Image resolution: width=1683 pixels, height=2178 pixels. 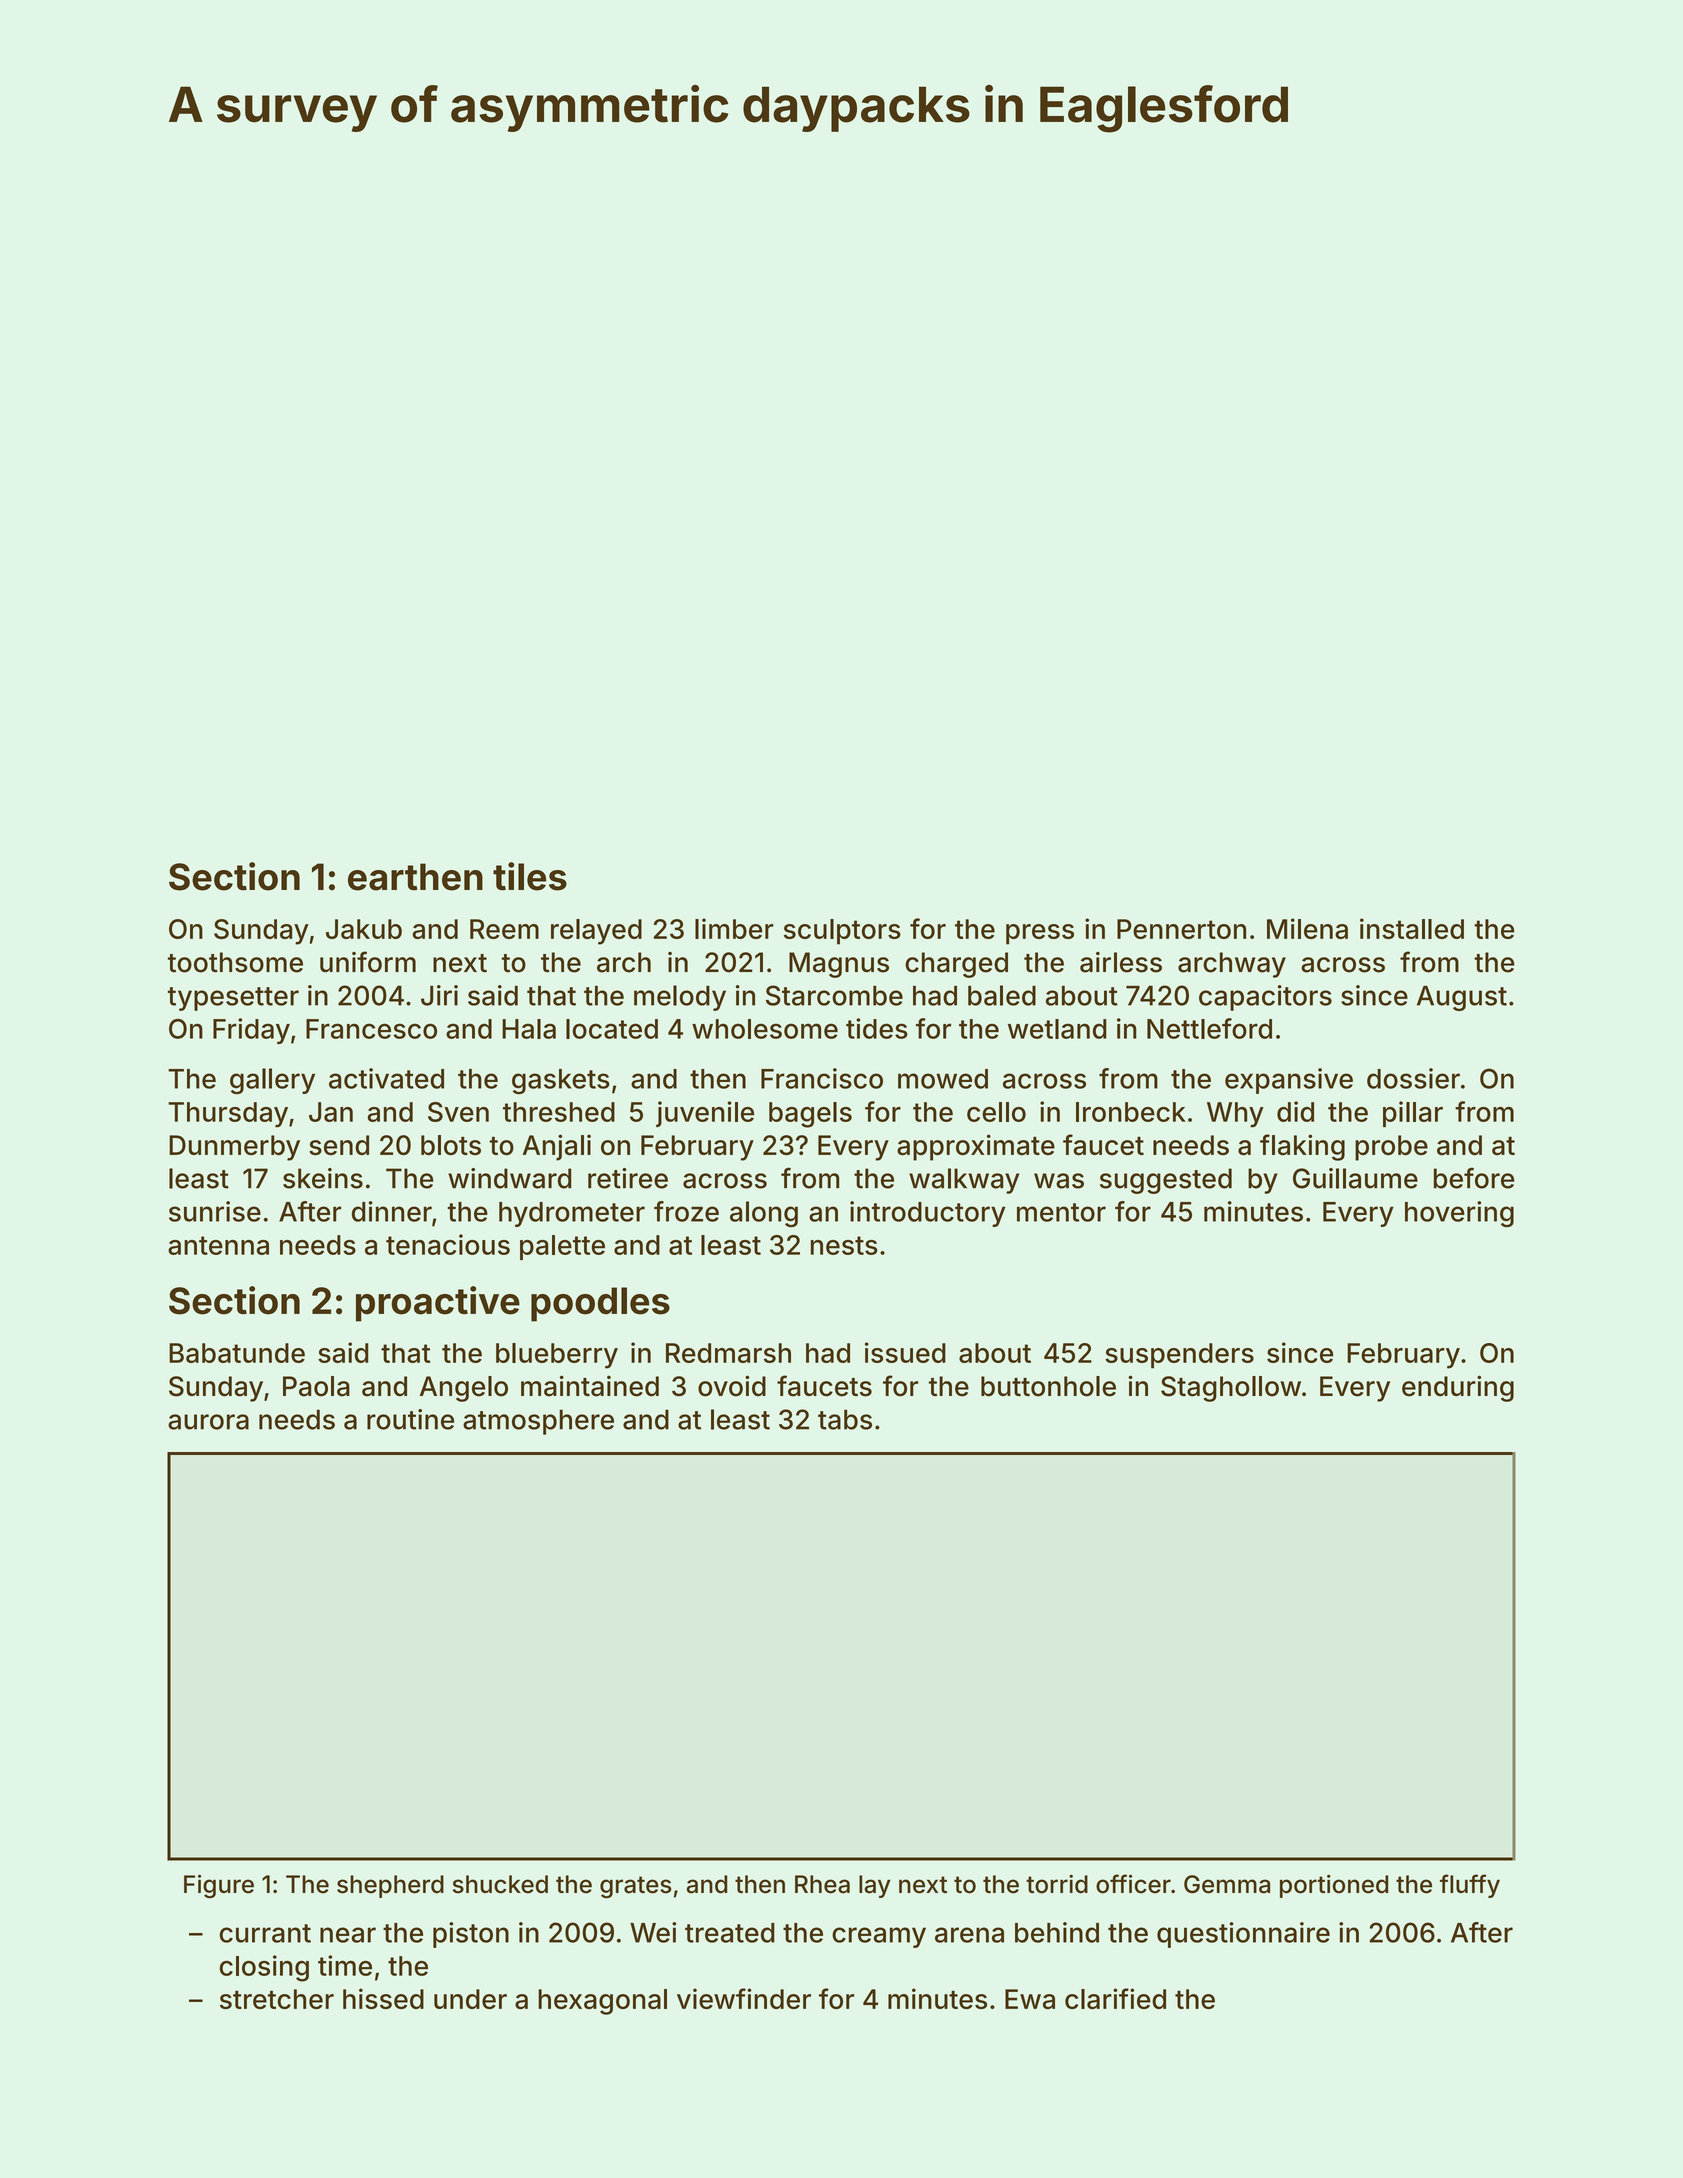 What do you see at coordinates (844, 1245) in the document?
I see `nests` at bounding box center [844, 1245].
